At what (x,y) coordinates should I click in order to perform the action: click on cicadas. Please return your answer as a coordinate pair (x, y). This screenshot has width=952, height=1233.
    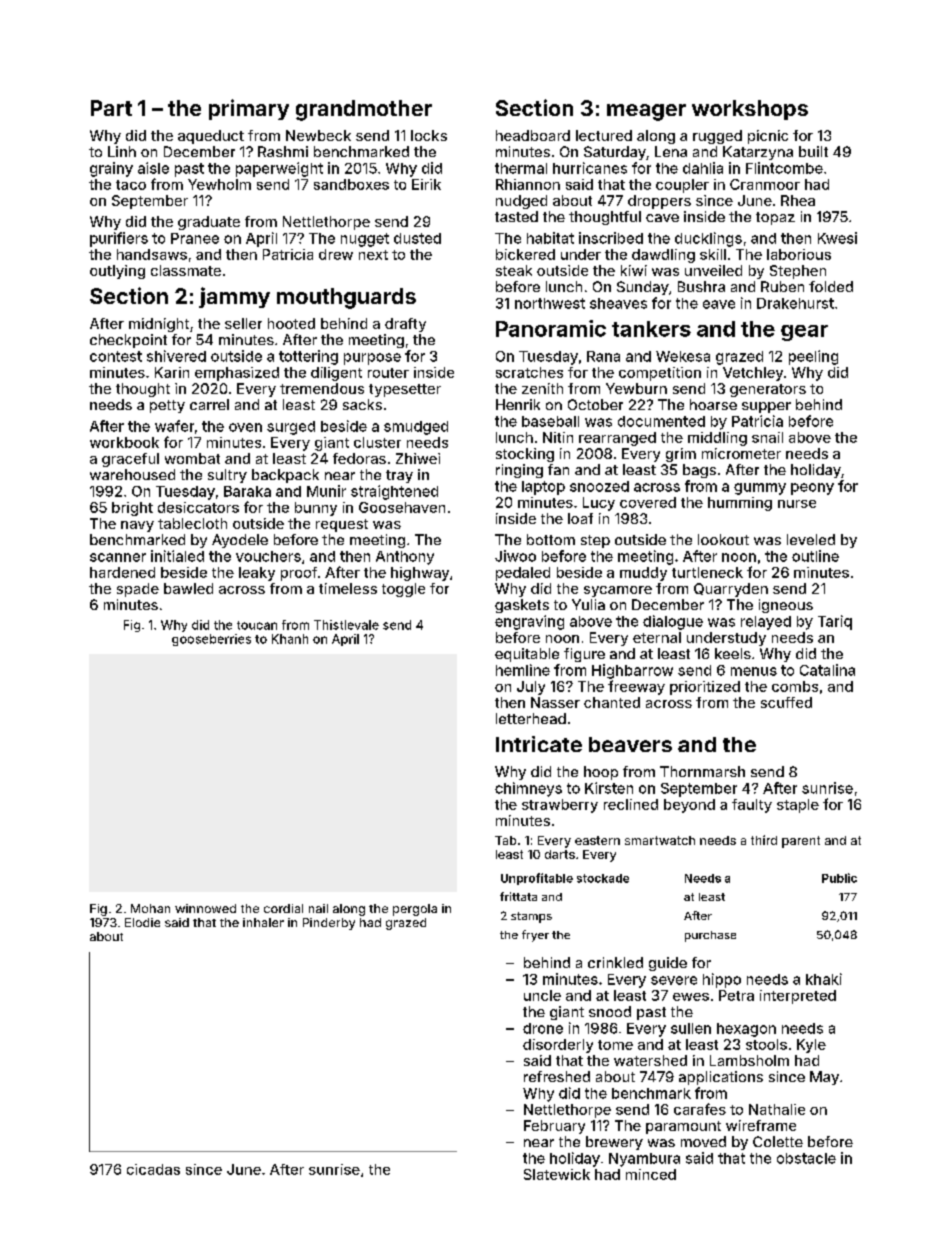
    Looking at the image, I should click on (153, 1169).
